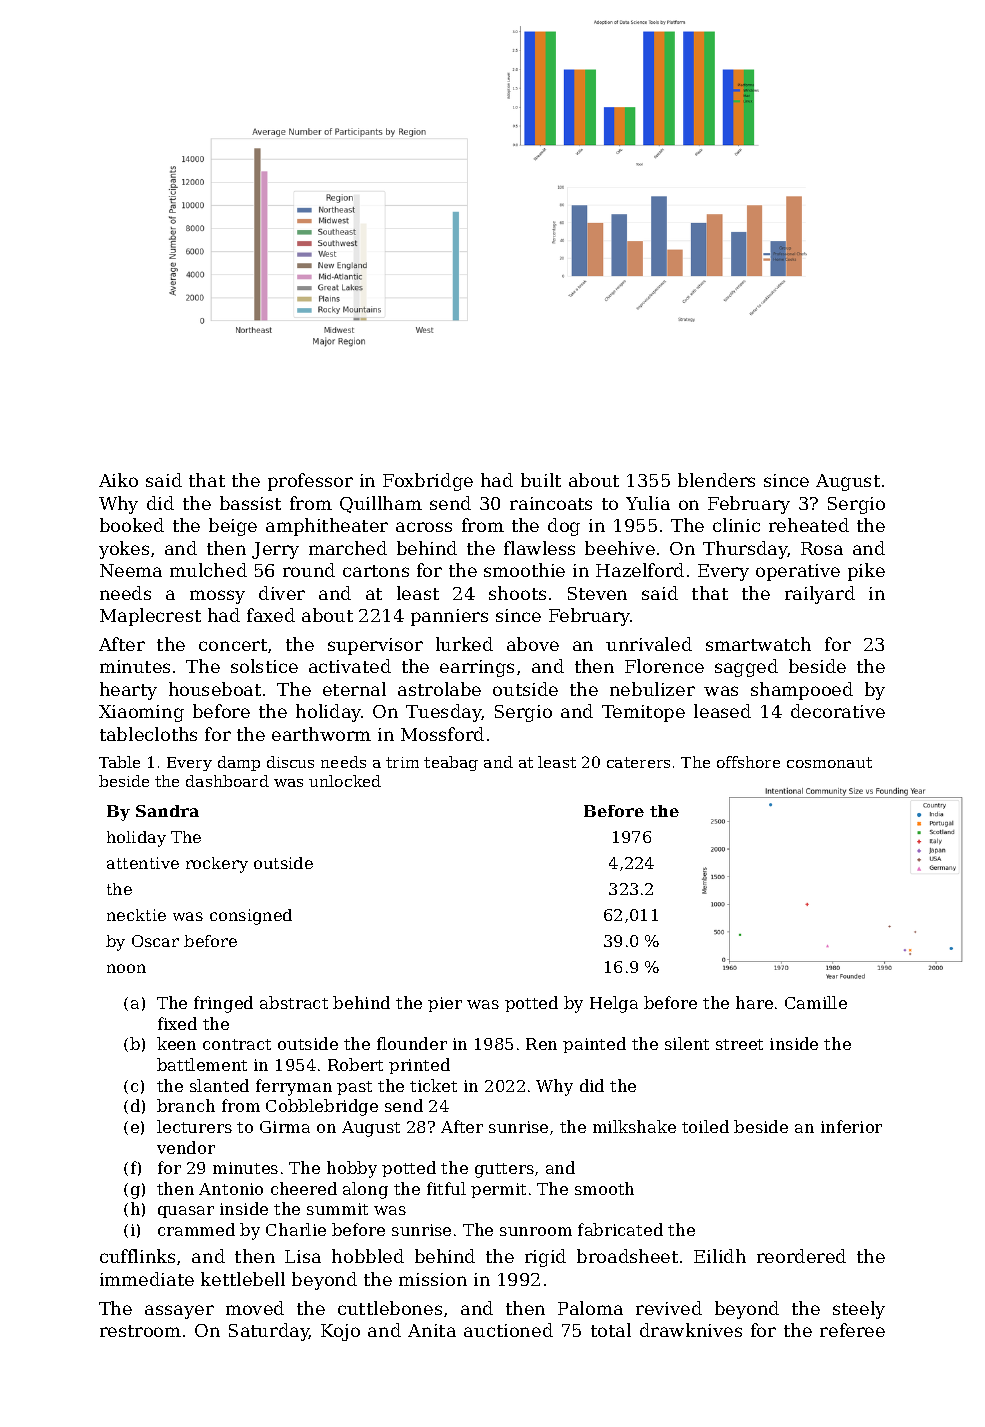  Describe the element at coordinates (705, 1126) in the screenshot. I see `toiled` at that location.
